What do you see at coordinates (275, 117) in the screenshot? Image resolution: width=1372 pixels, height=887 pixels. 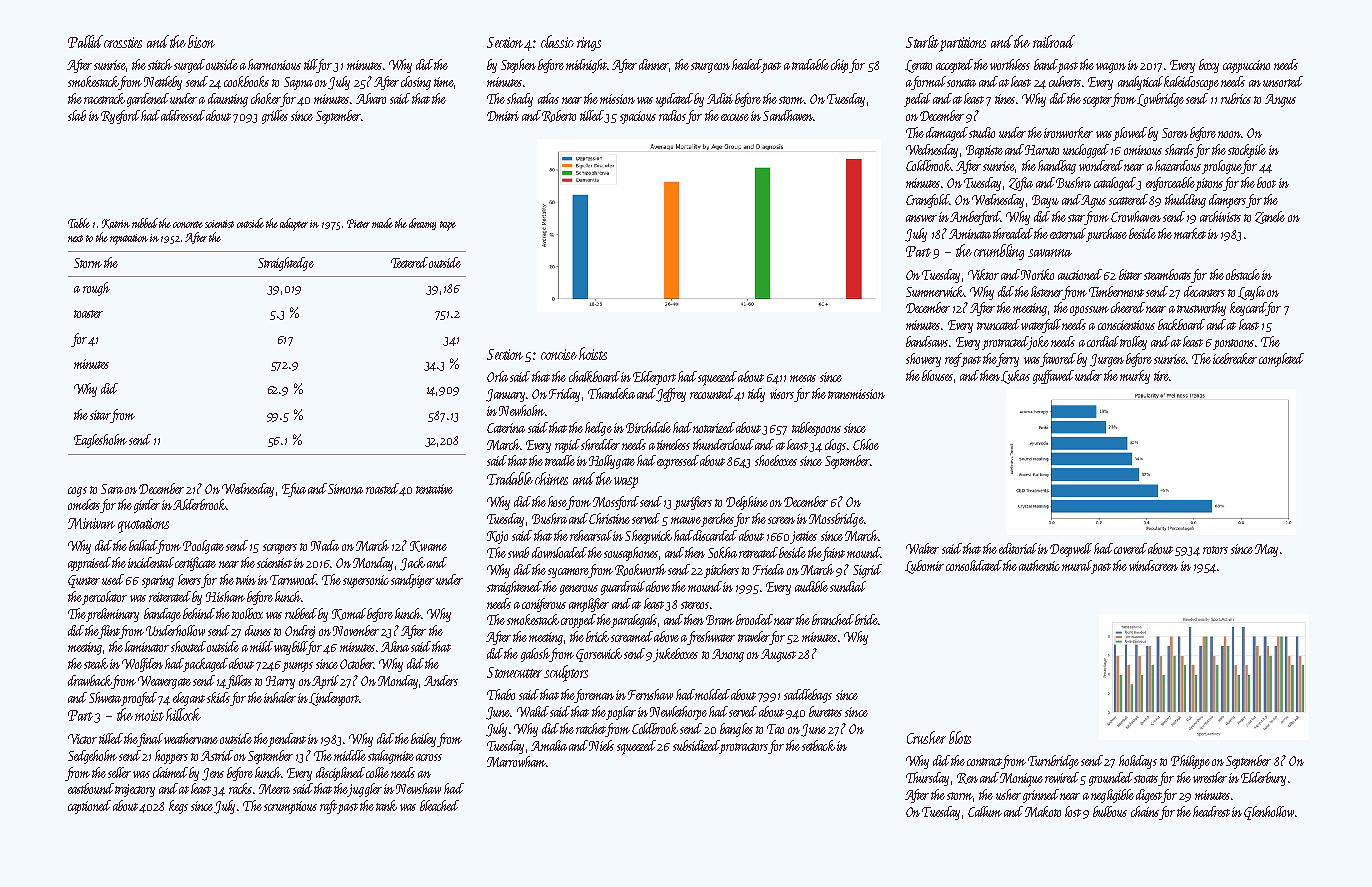 I see `grilles` at bounding box center [275, 117].
